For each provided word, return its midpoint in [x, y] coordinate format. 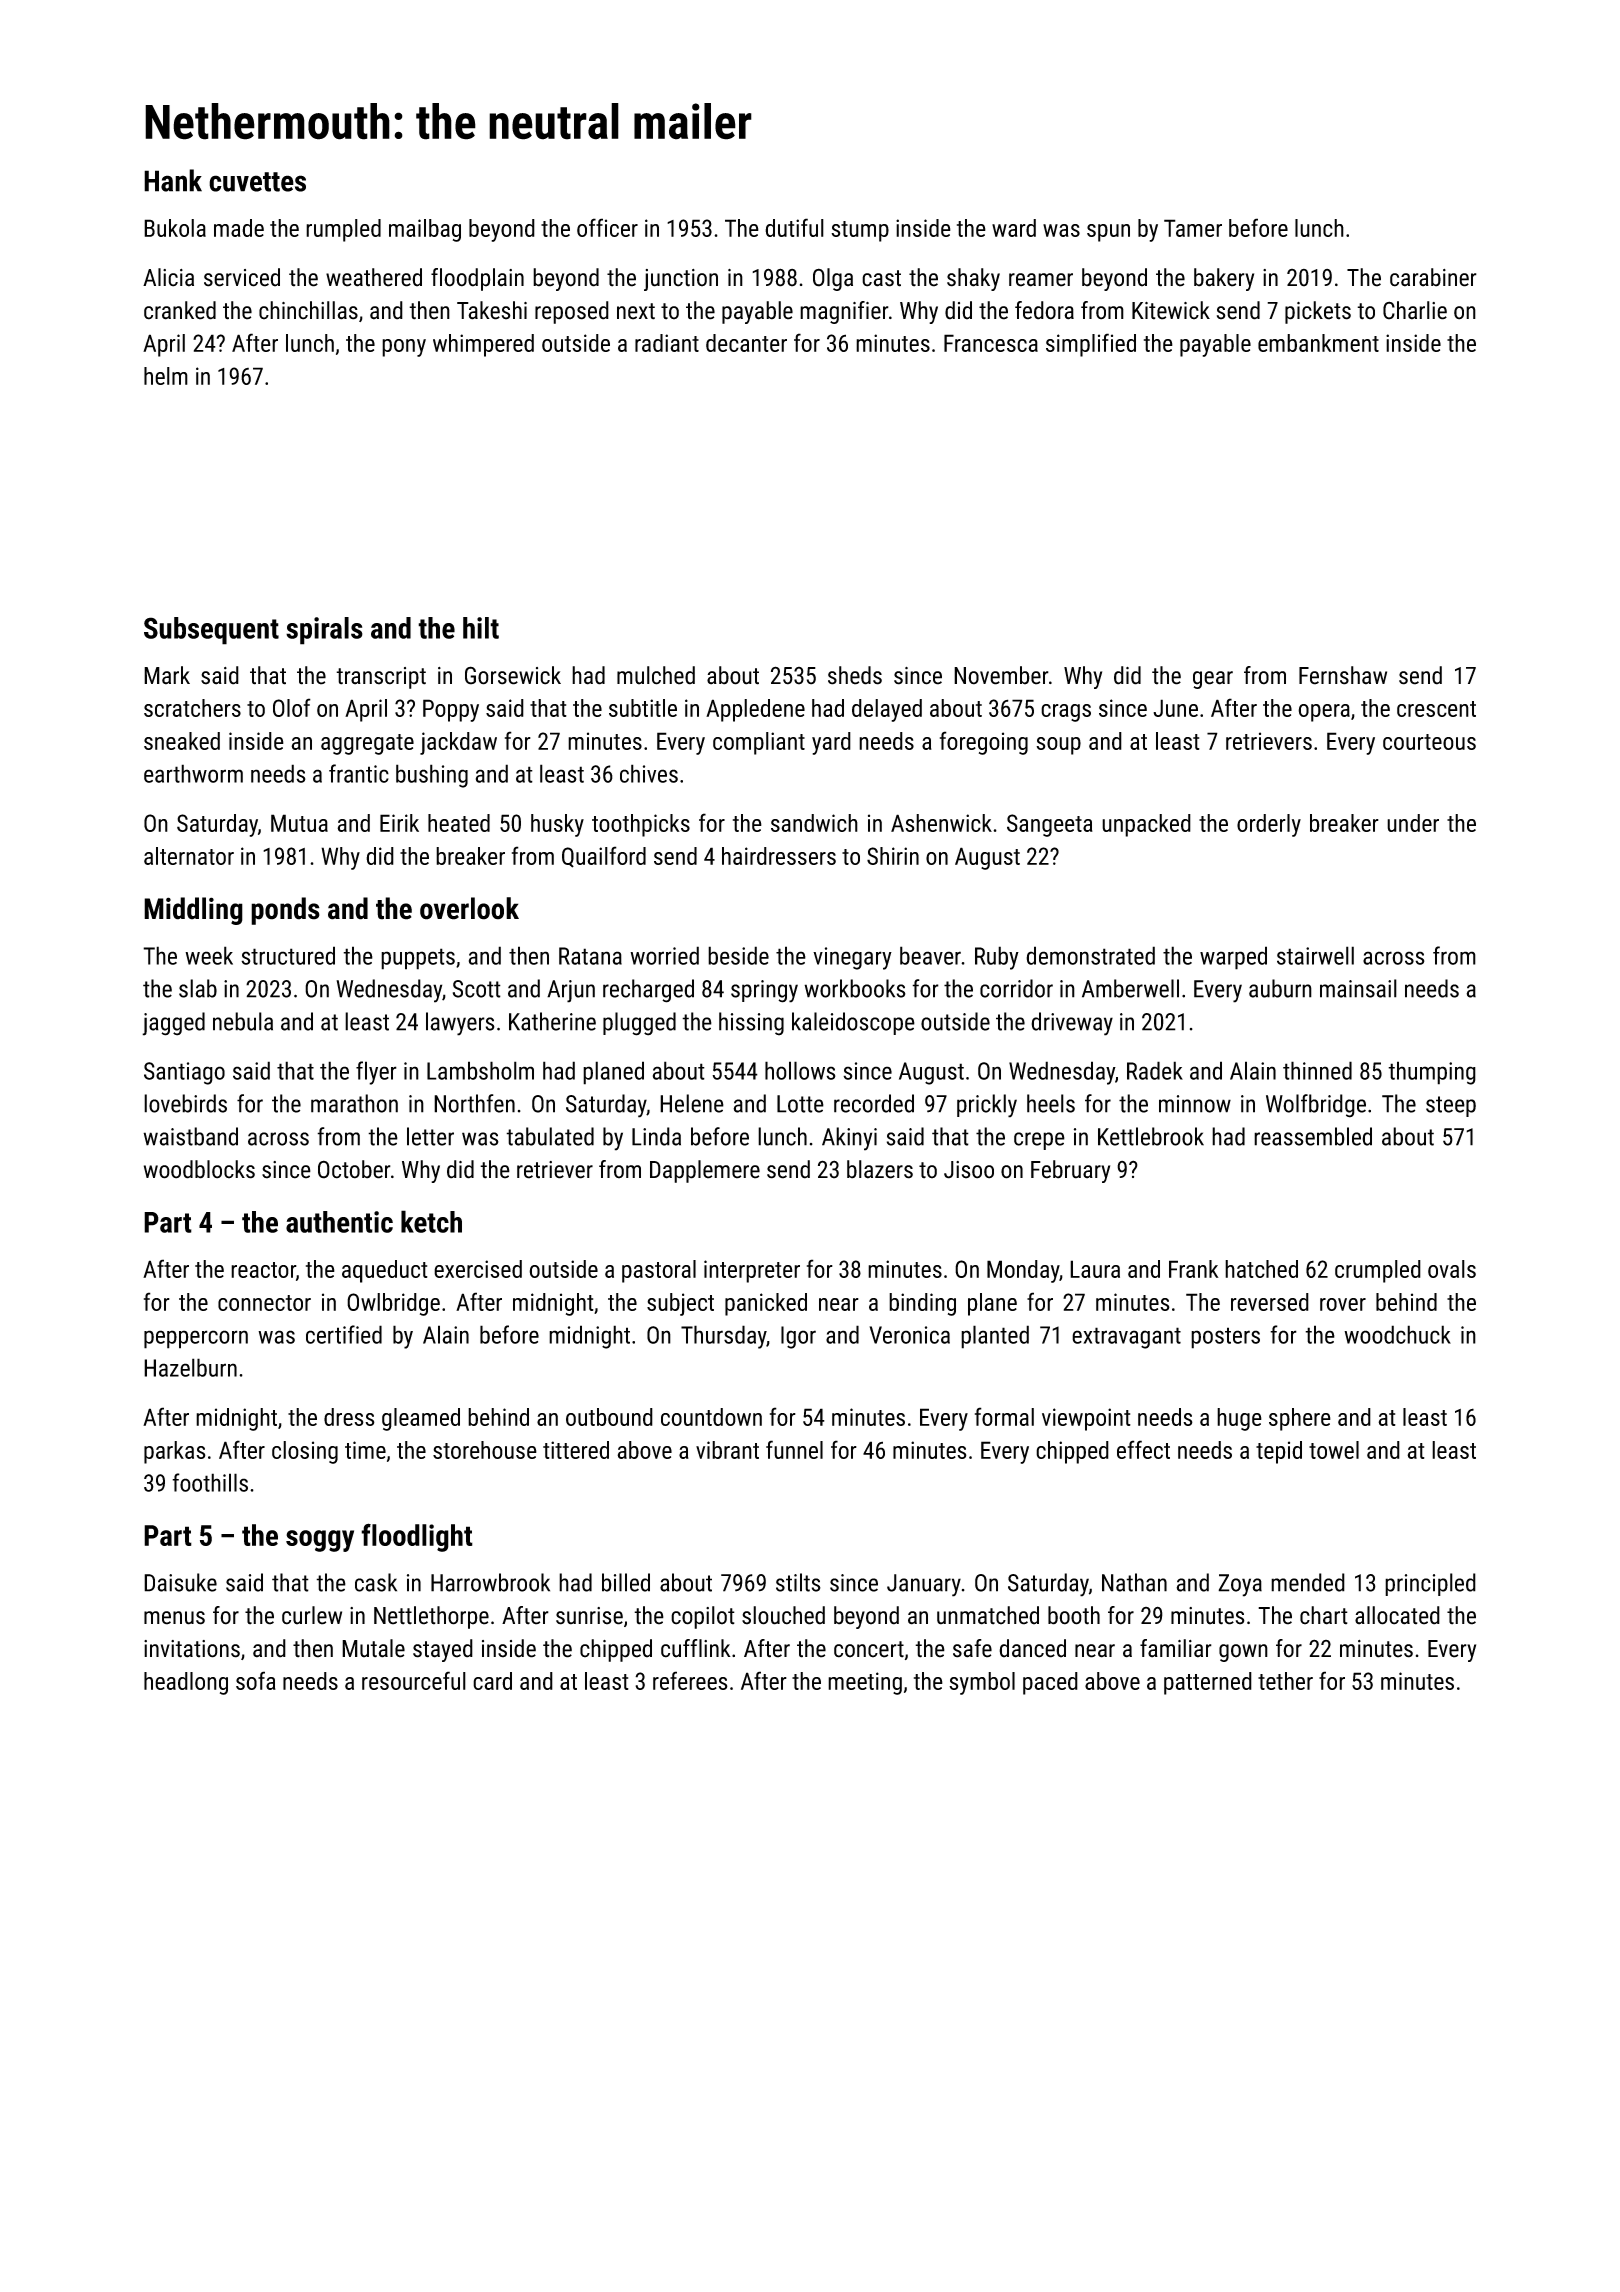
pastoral [659, 1271]
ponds [285, 911]
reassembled [1313, 1136]
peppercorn [196, 1339]
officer [607, 227]
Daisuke [180, 1582]
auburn [1280, 988]
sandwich [814, 823]
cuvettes [257, 182]
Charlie [1415, 310]
